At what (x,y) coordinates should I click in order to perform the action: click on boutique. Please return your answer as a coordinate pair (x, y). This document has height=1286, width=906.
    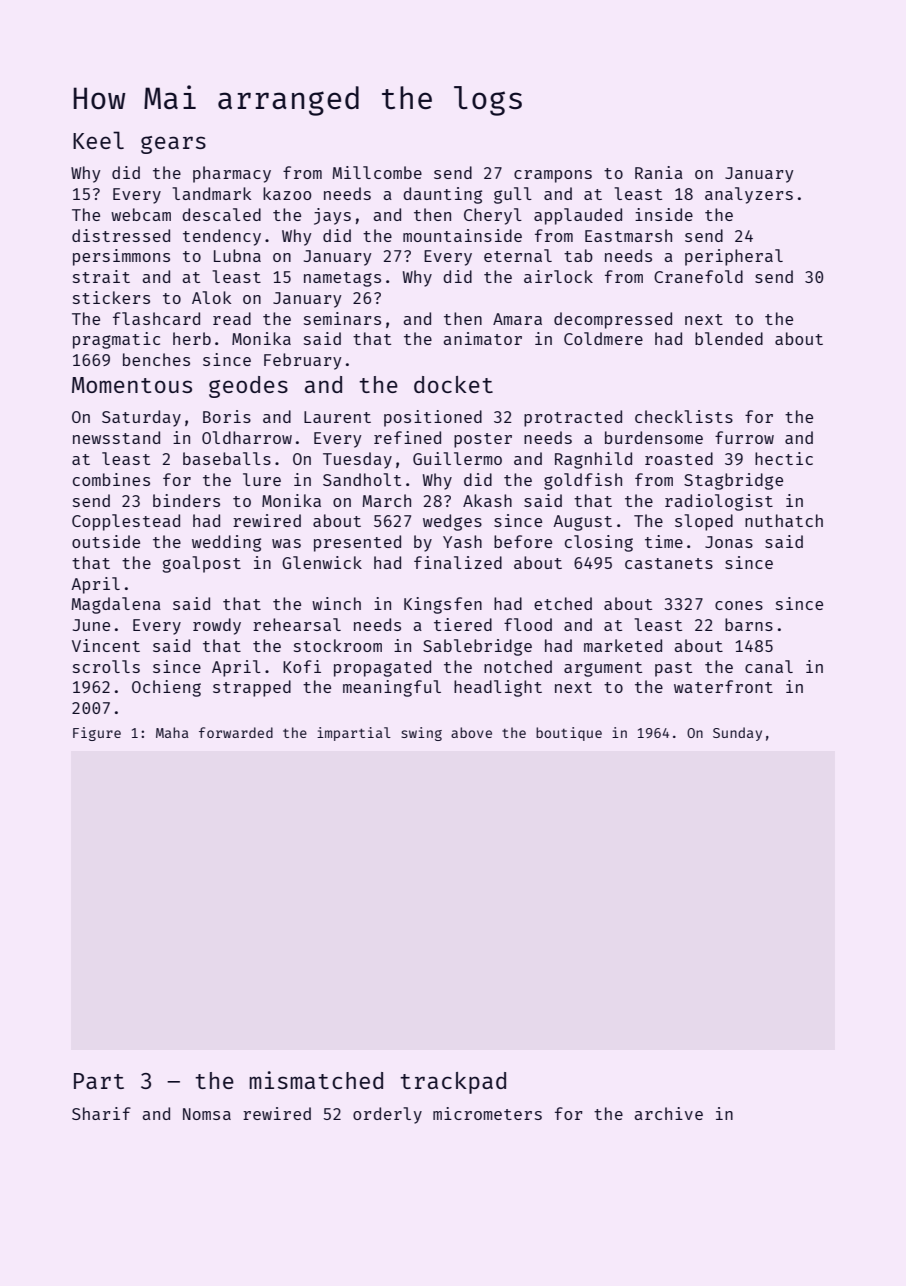
    Looking at the image, I should click on (569, 734).
